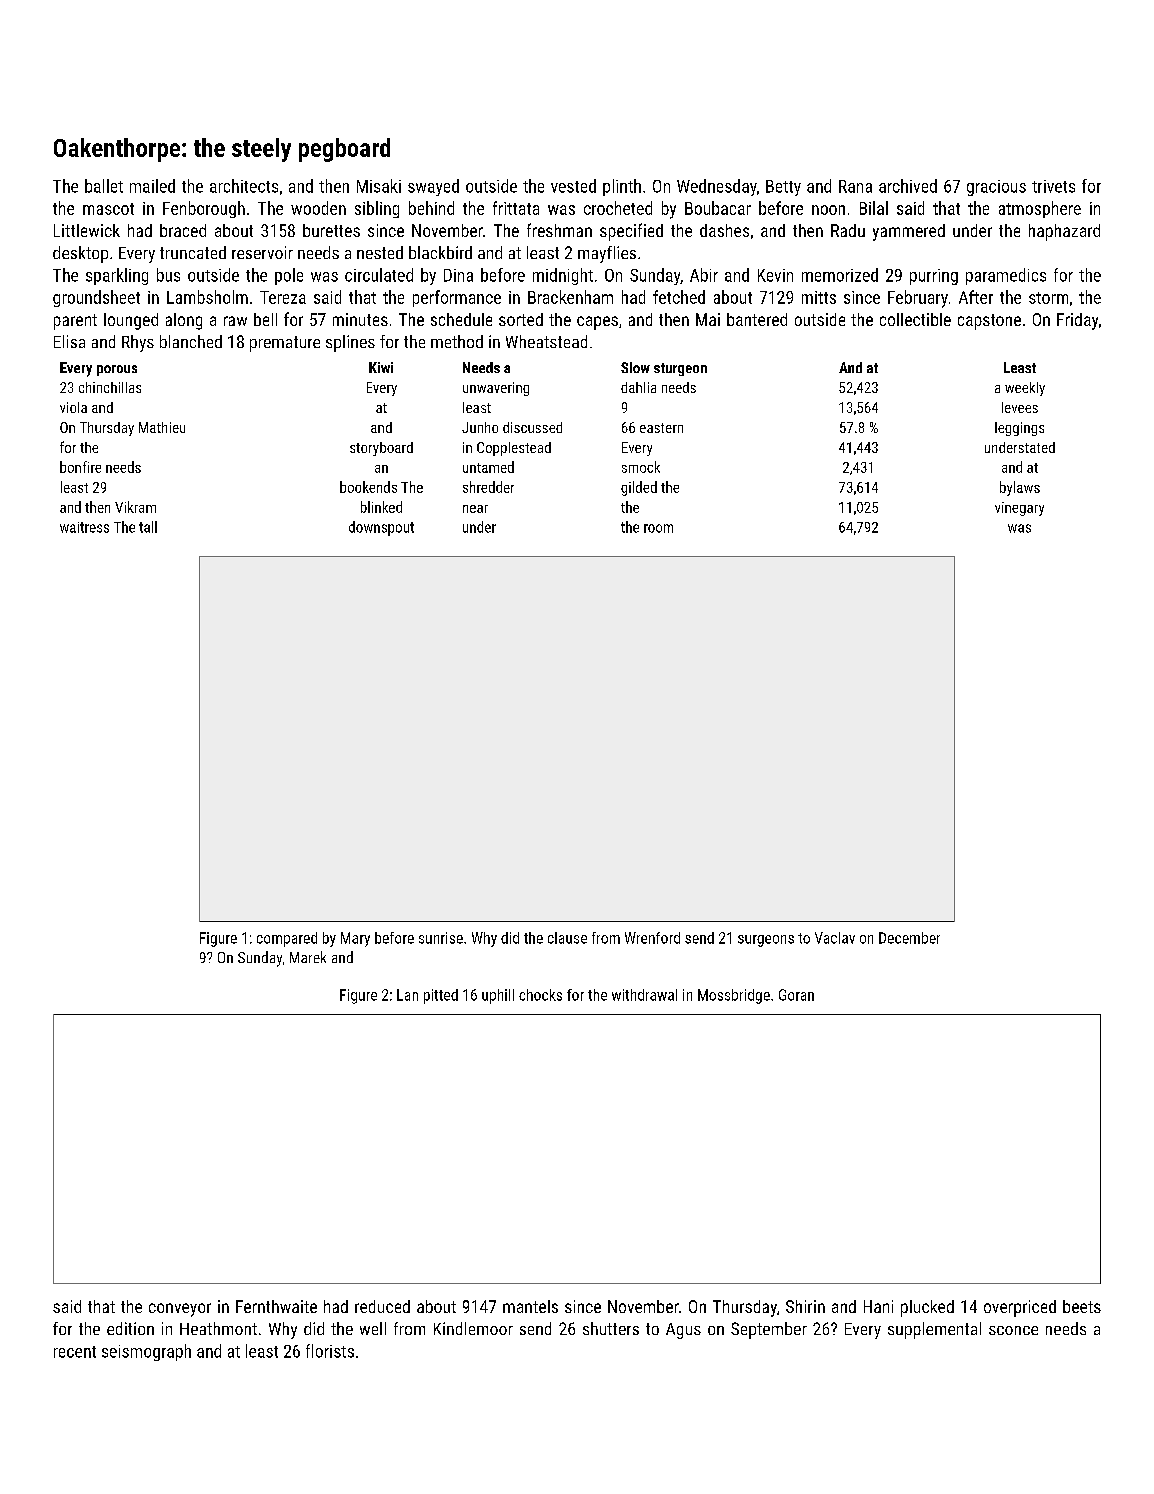 The width and height of the screenshot is (1154, 1494). What do you see at coordinates (287, 939) in the screenshot?
I see `compared` at bounding box center [287, 939].
